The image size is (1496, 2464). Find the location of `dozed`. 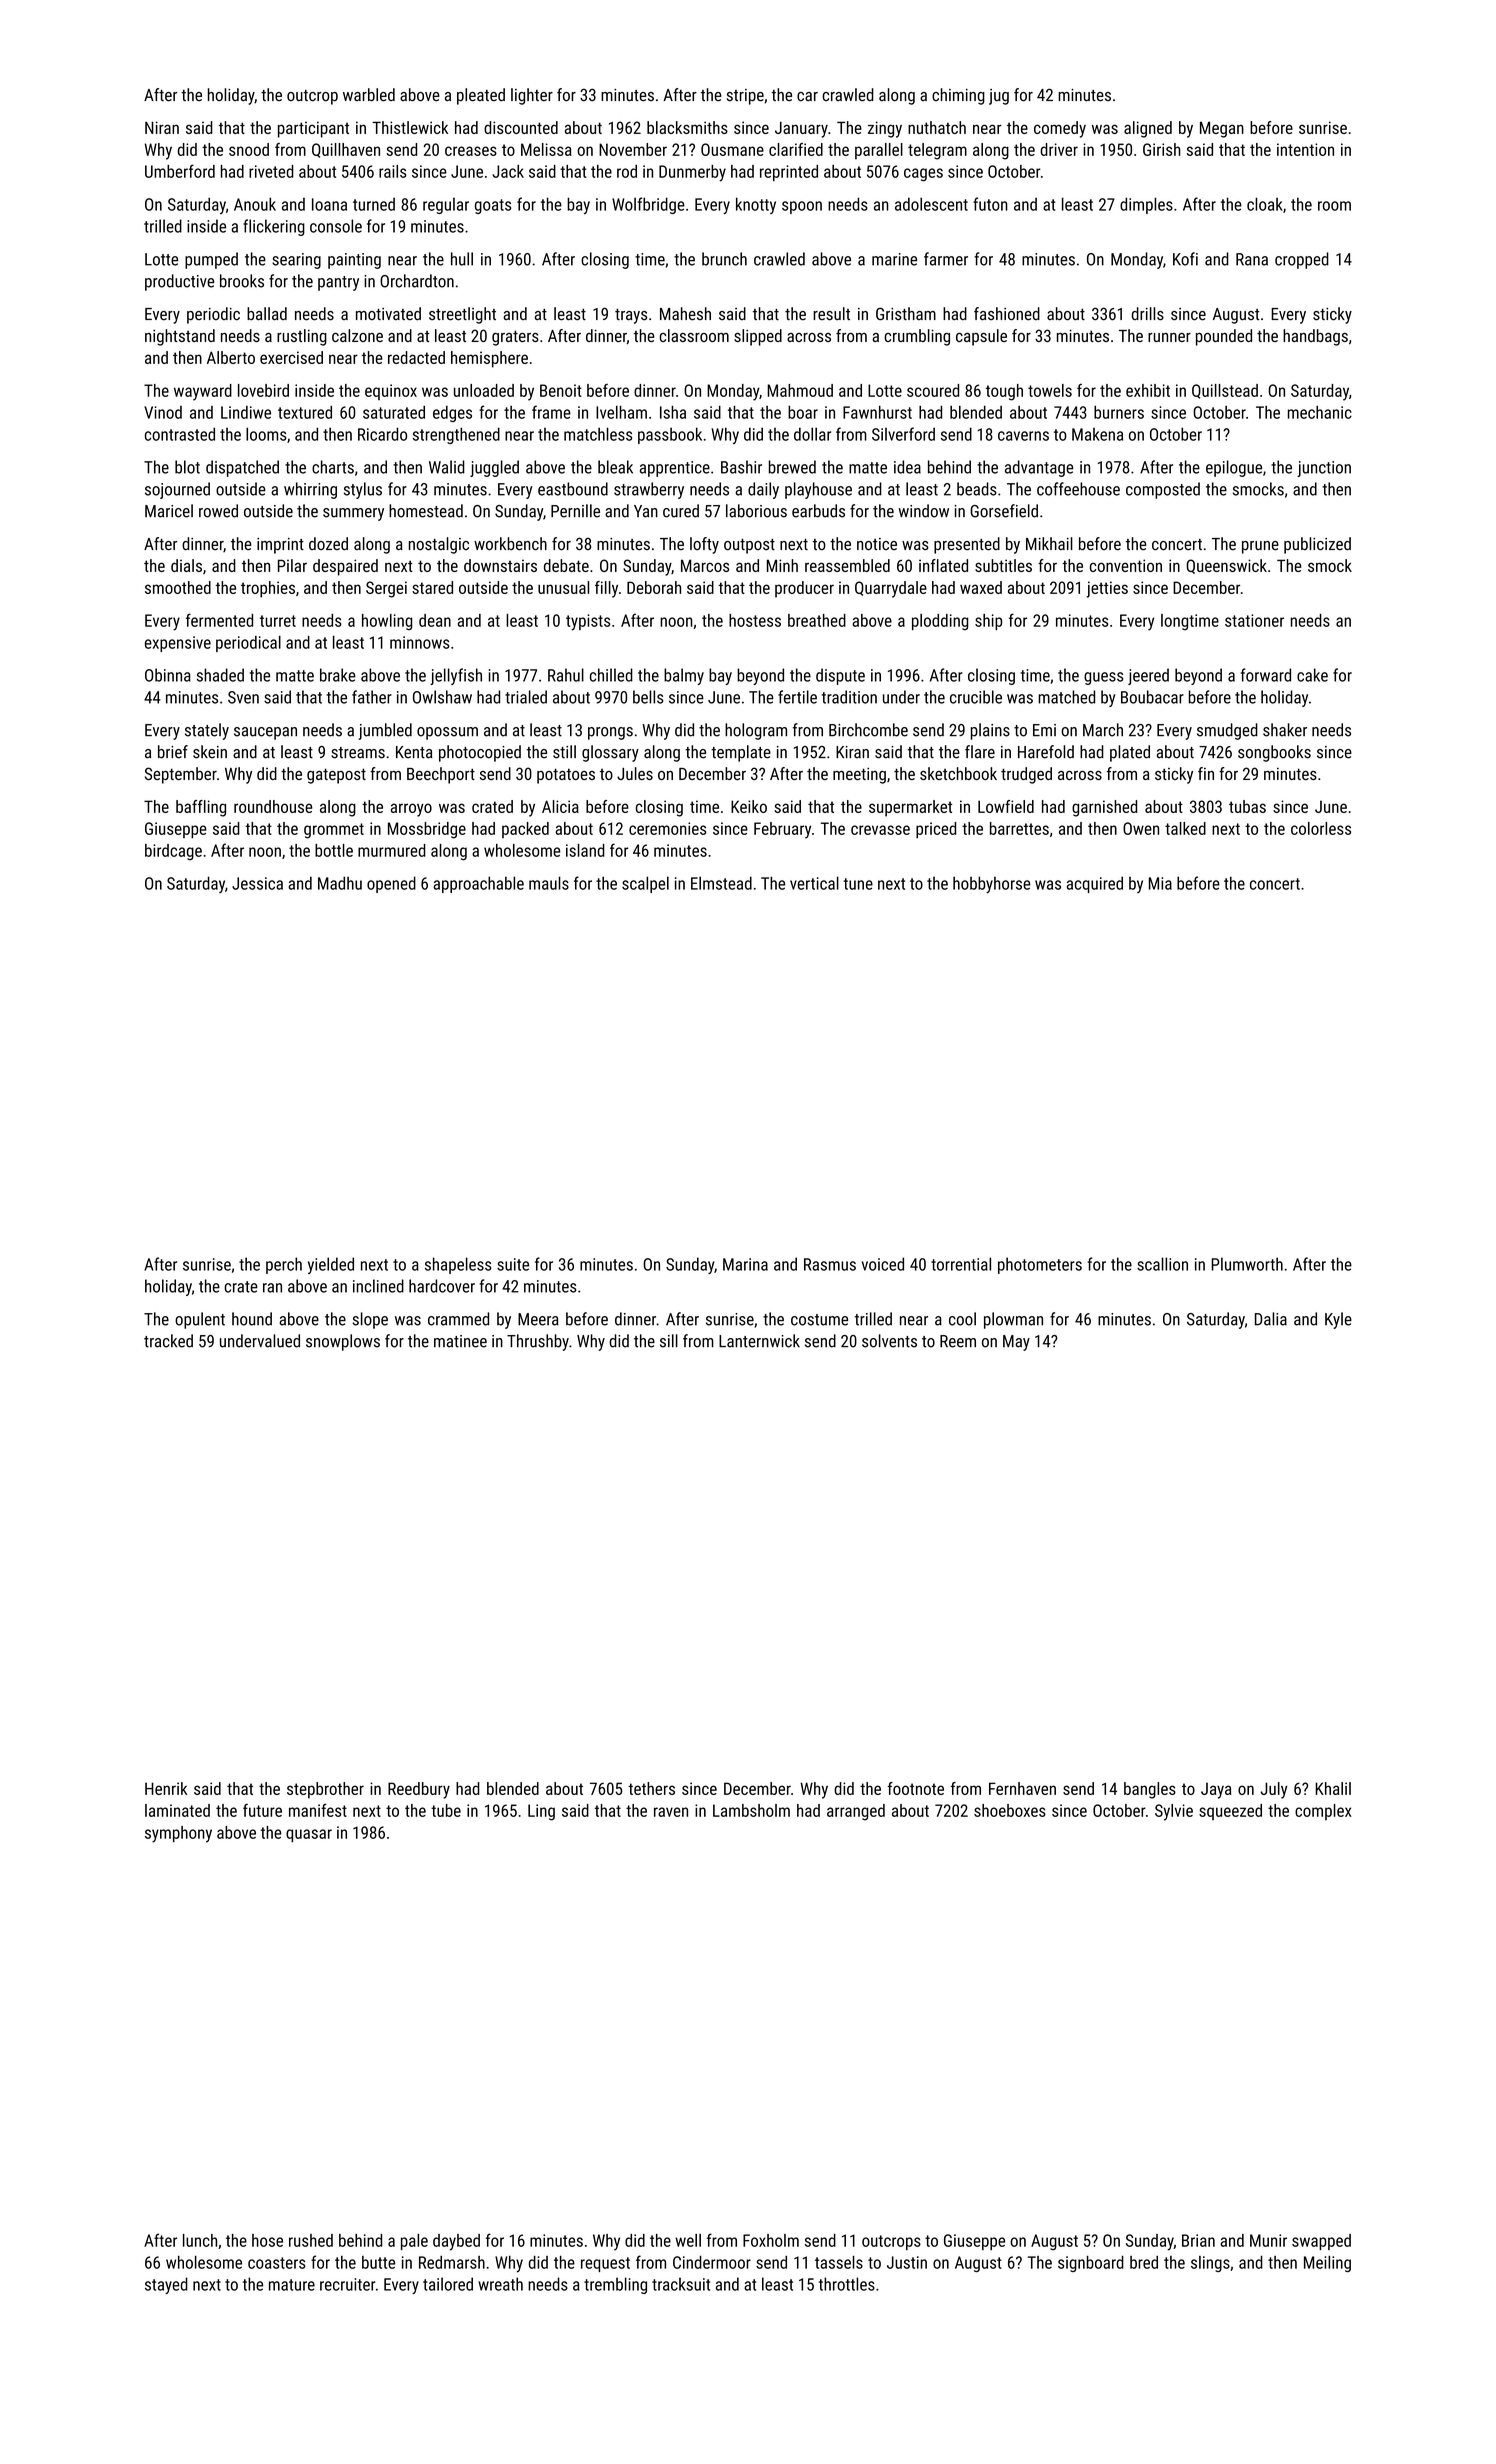

dozed is located at coordinates (328, 543).
